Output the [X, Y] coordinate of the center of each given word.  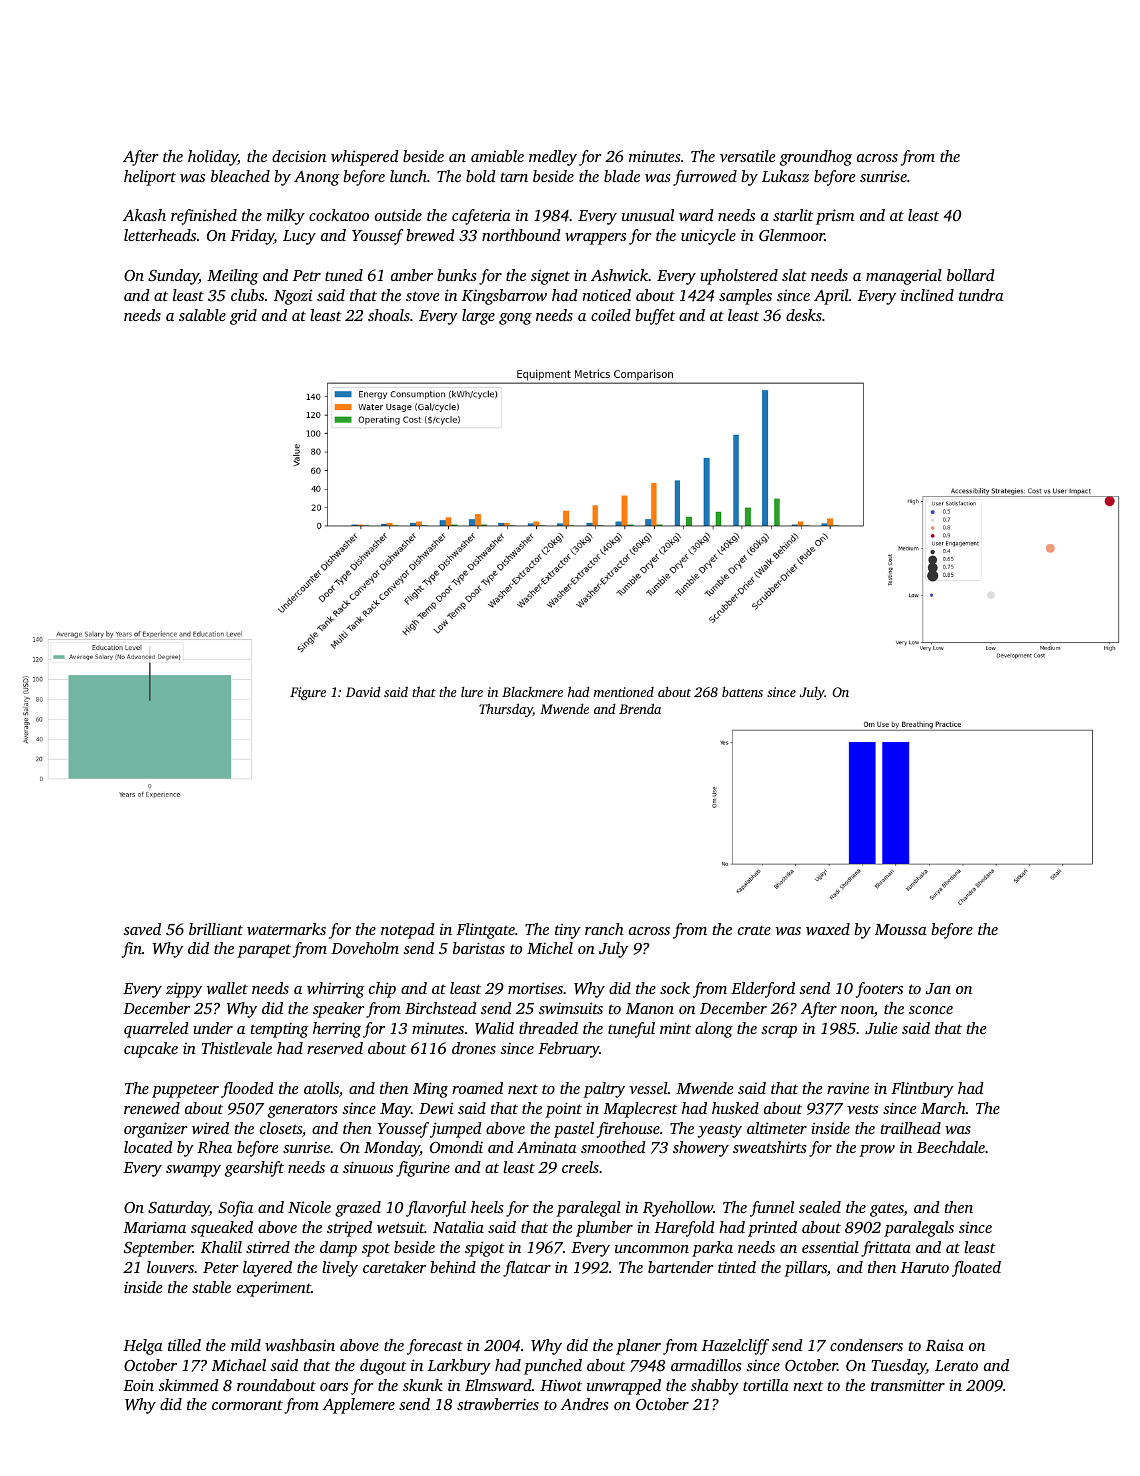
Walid [494, 1028]
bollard [971, 275]
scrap [779, 1032]
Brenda [640, 708]
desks [804, 315]
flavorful [436, 1209]
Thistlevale [237, 1048]
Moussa [901, 929]
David [363, 691]
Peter [220, 1267]
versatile [747, 156]
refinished [204, 217]
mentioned [624, 692]
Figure [308, 693]
